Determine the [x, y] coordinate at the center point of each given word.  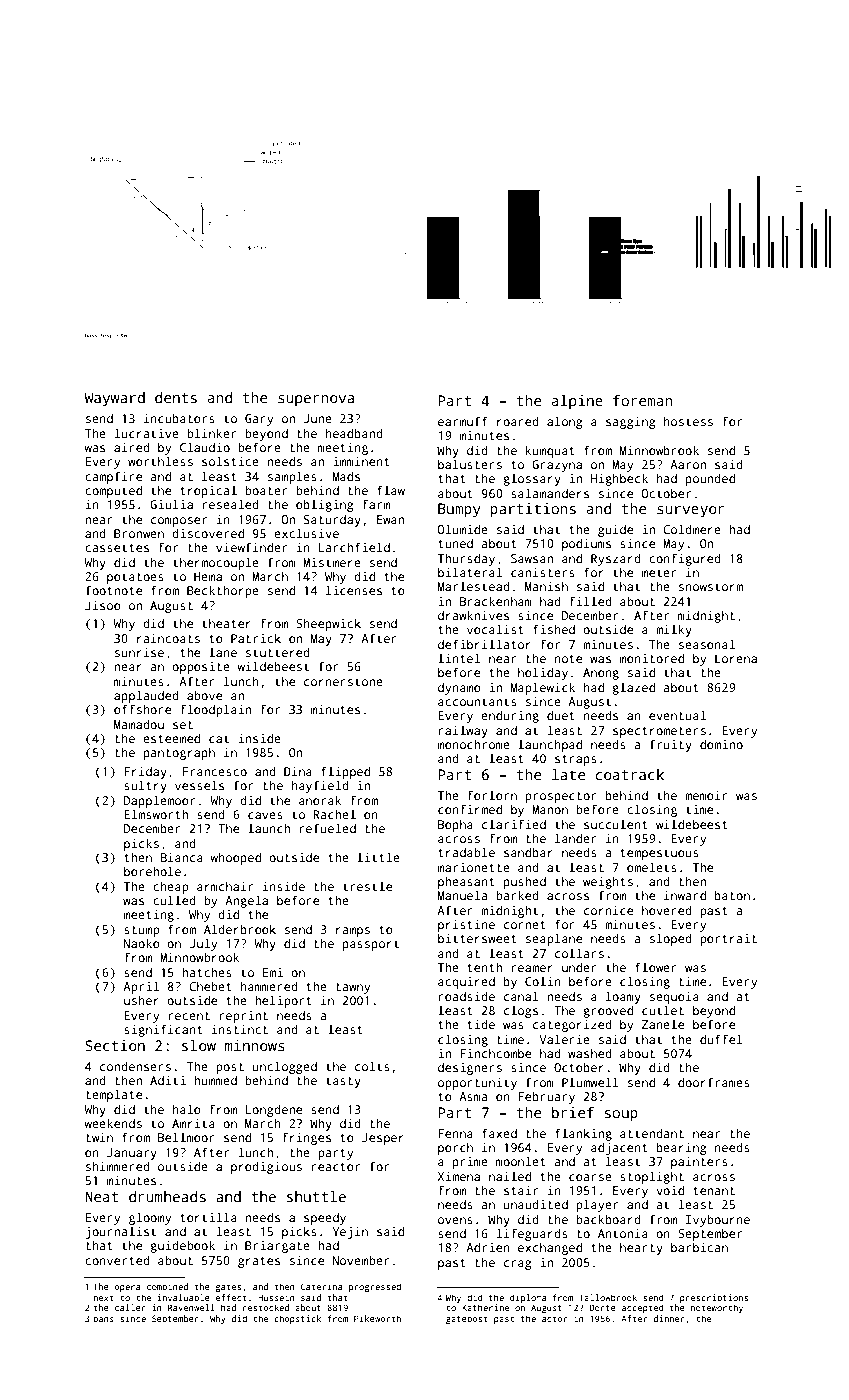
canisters [543, 572]
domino [721, 744]
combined [167, 1286]
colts [372, 1066]
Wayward [114, 399]
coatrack [630, 774]
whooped [235, 858]
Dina [298, 771]
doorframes [714, 1082]
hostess [688, 421]
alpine [577, 402]
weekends [113, 1123]
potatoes [135, 578]
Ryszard [616, 560]
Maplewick [543, 688]
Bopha [455, 826]
